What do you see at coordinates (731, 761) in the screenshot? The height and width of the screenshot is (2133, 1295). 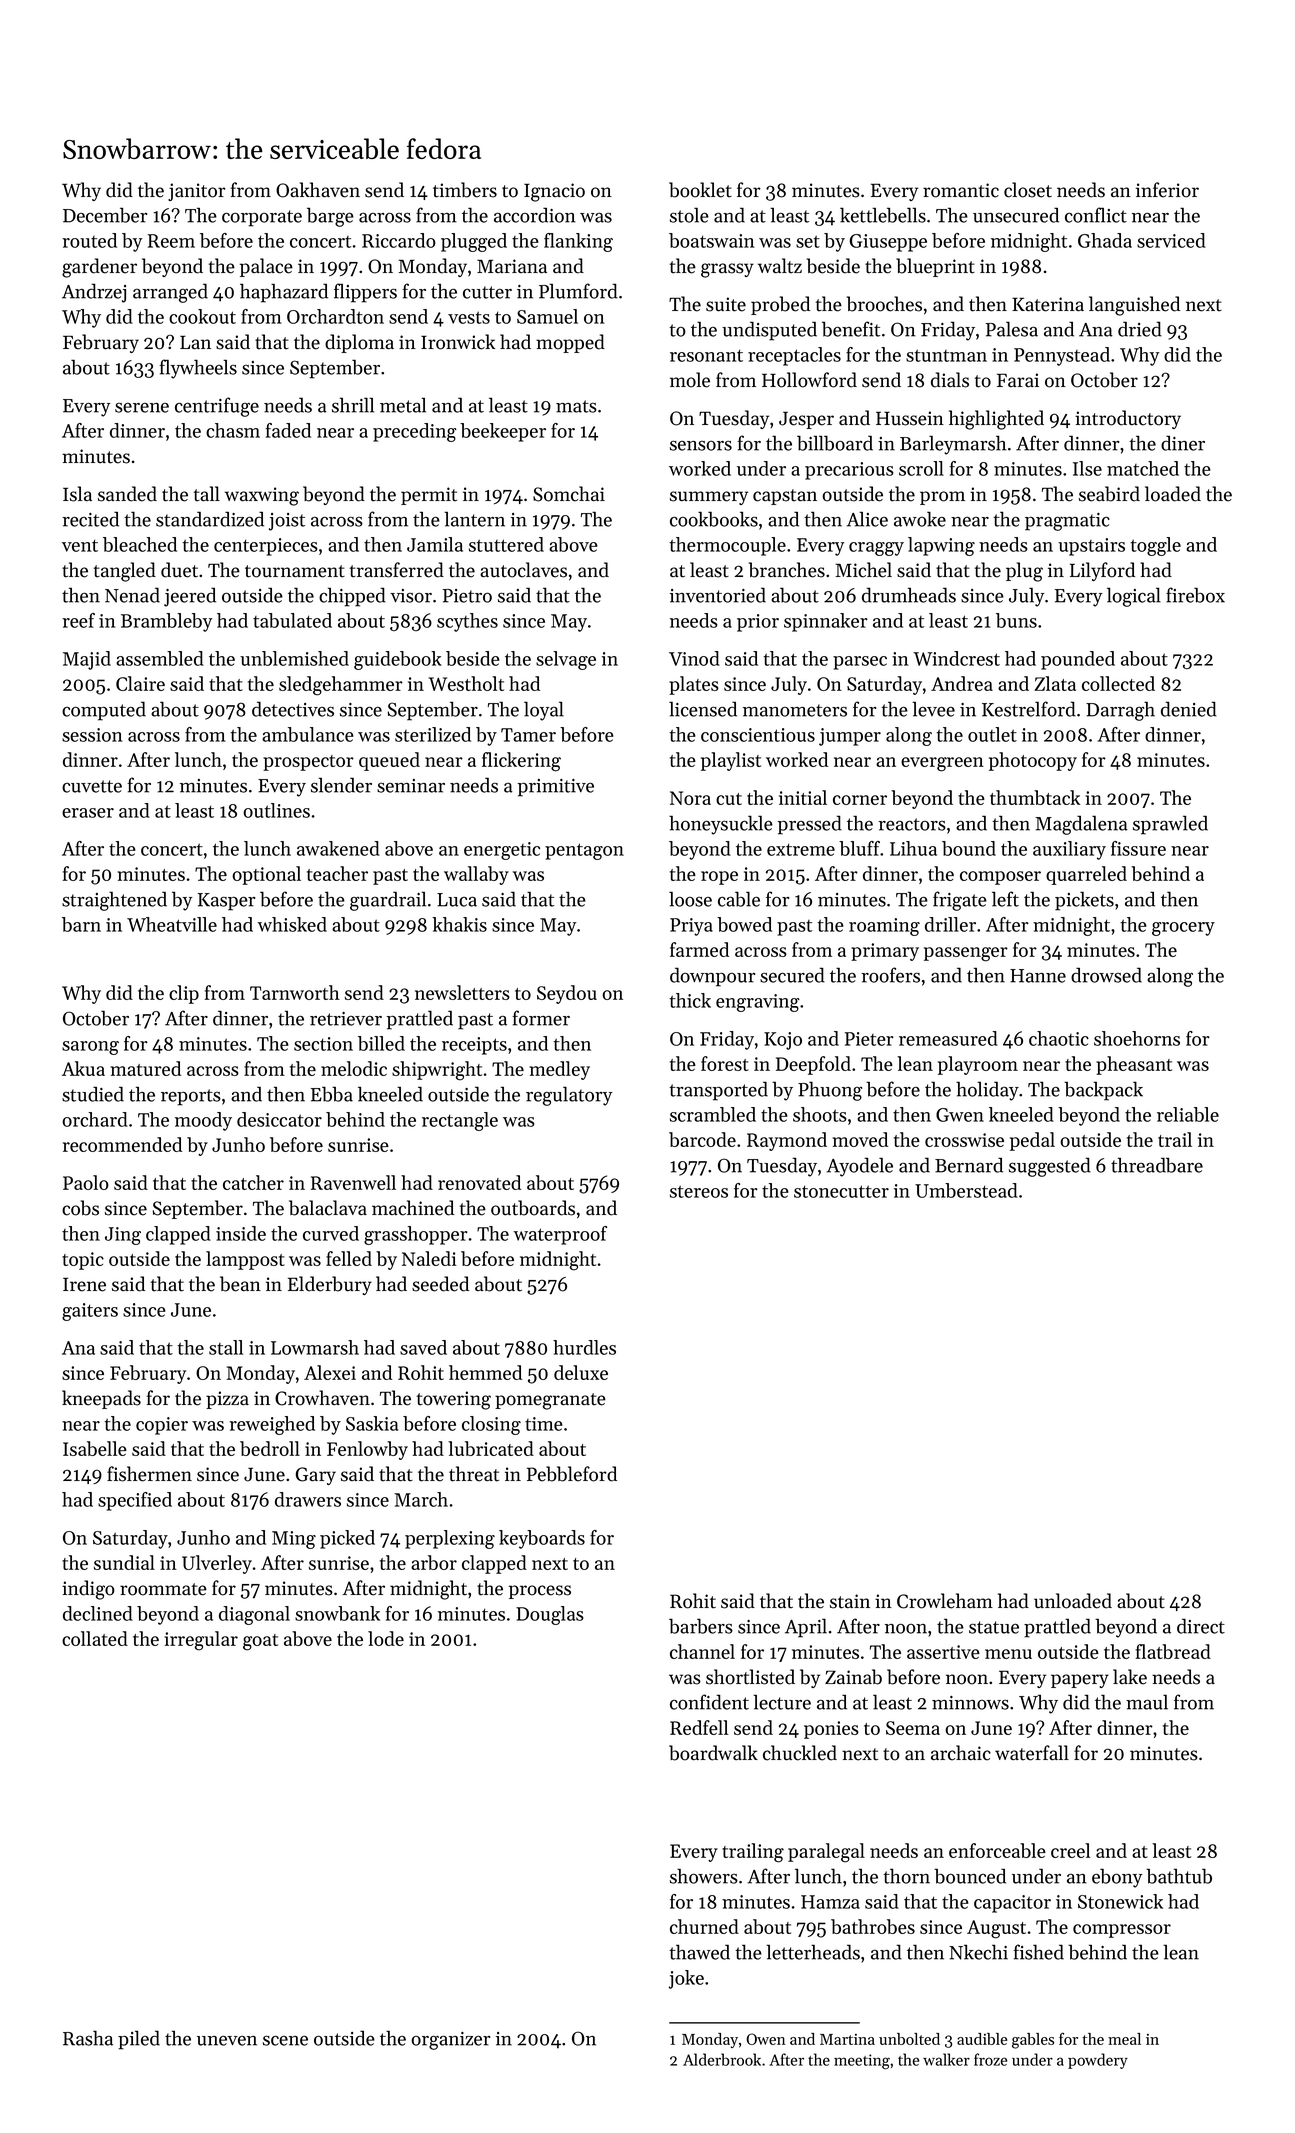 I see `playlist` at bounding box center [731, 761].
